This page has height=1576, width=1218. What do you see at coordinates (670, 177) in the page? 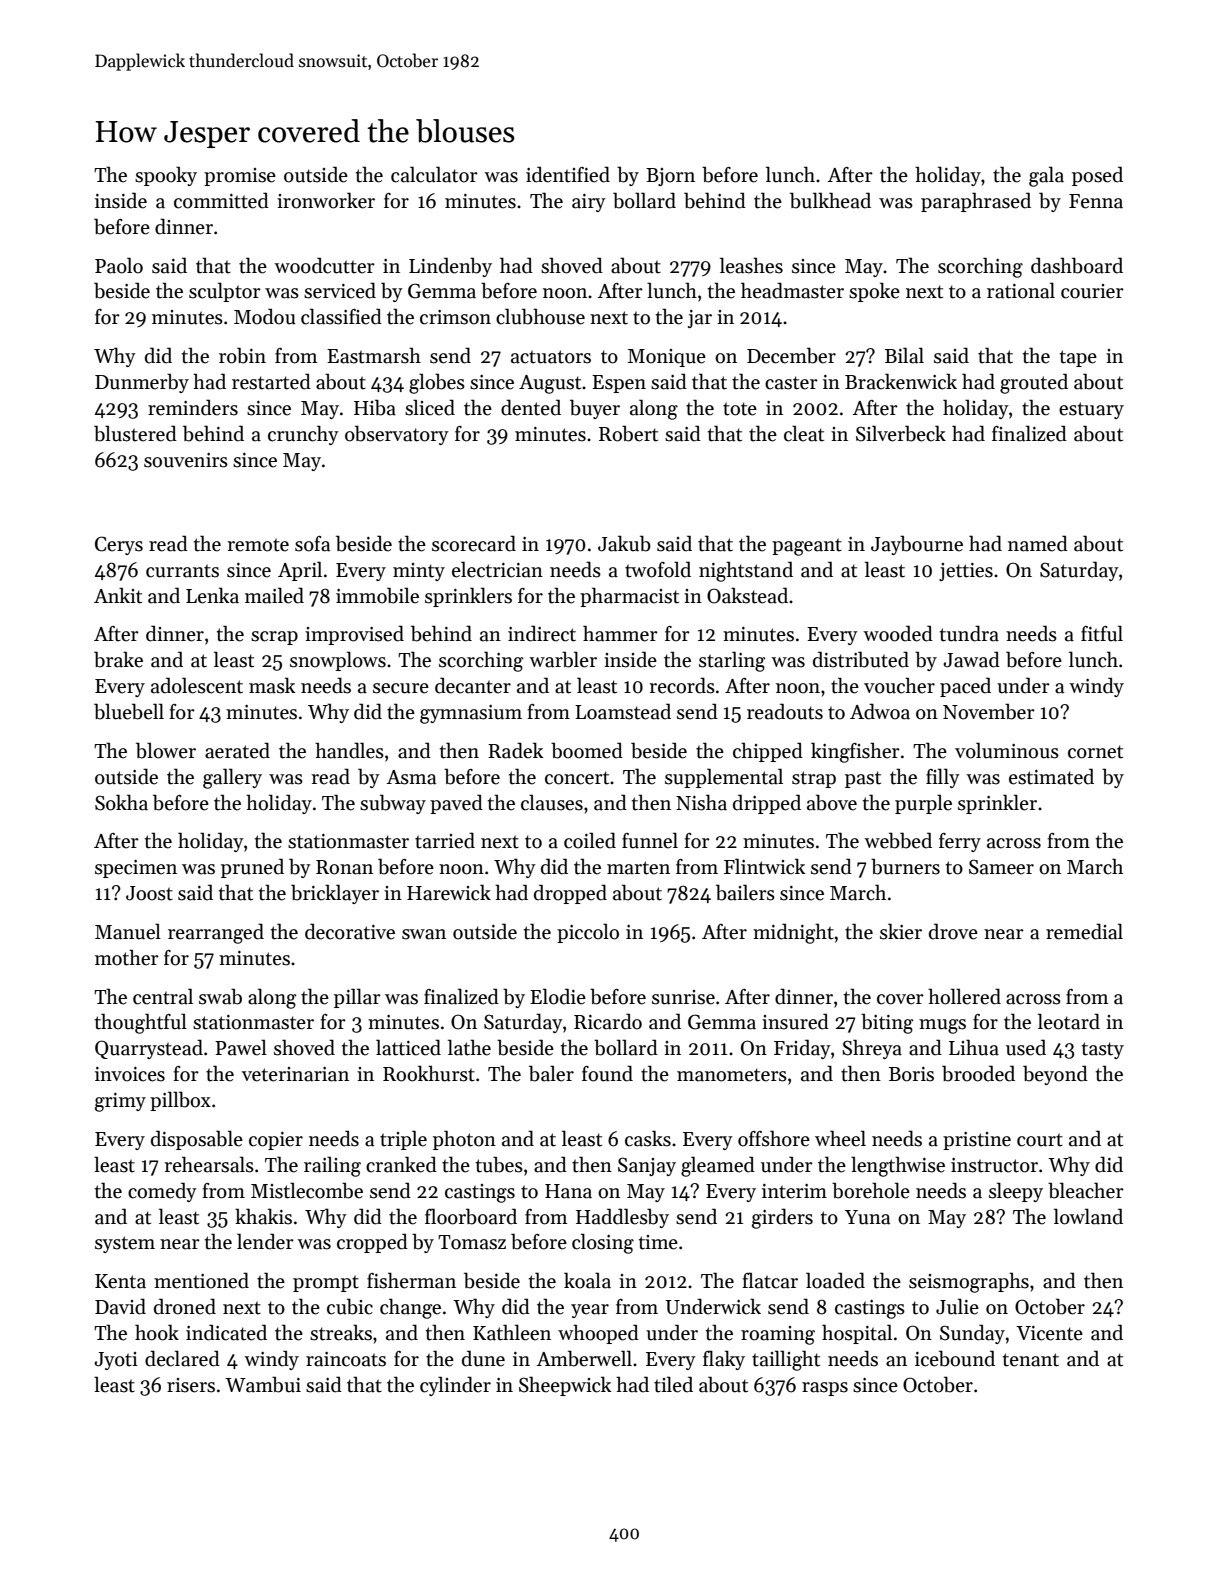
I see `Bjorn` at bounding box center [670, 177].
